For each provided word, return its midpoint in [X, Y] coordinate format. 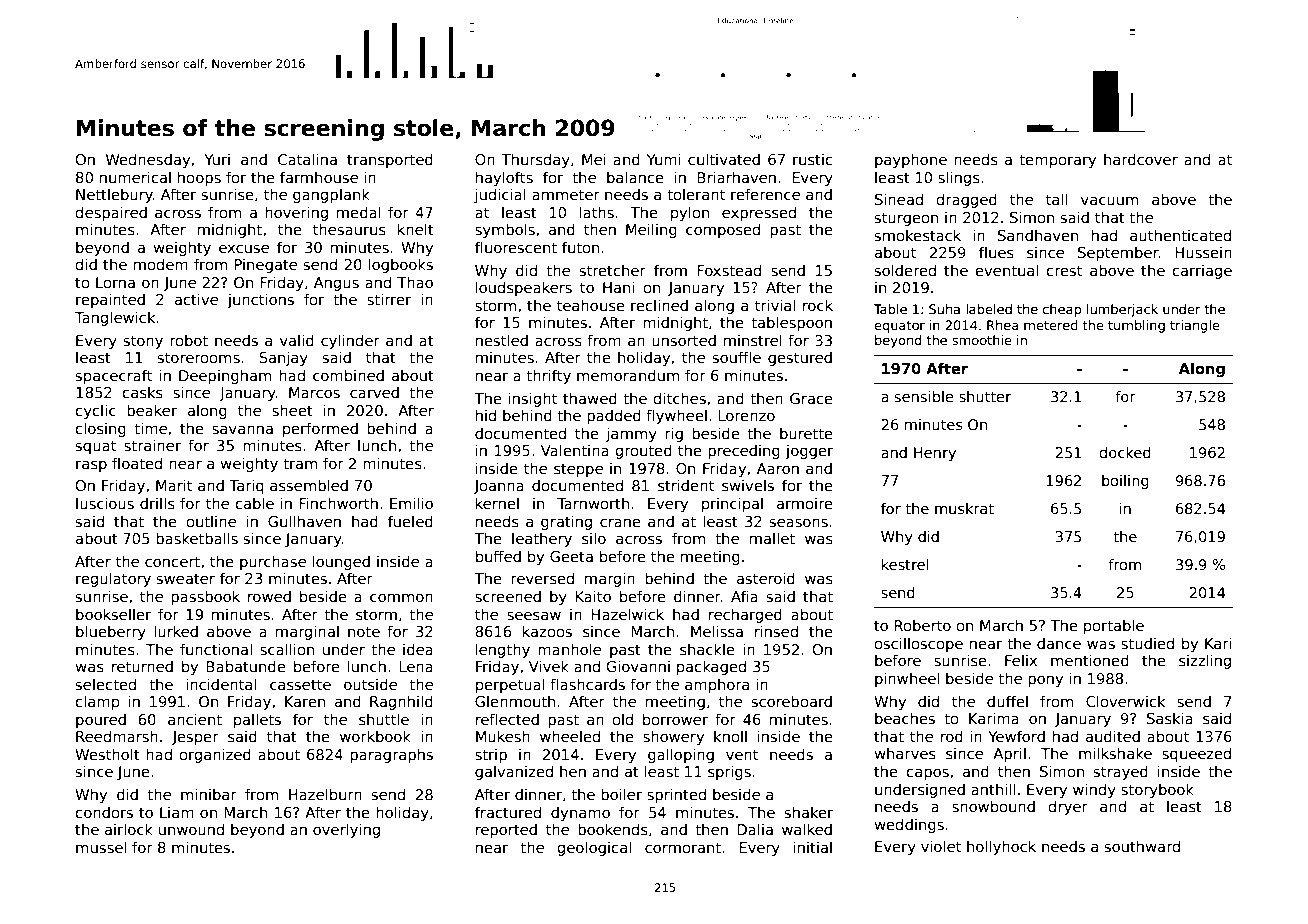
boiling [1125, 482]
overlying [346, 830]
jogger [809, 452]
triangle [1195, 326]
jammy [631, 434]
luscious [105, 503]
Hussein [1203, 252]
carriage [1202, 272]
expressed [759, 213]
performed [320, 429]
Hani [618, 287]
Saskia [1170, 718]
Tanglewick [115, 318]
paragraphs [391, 755]
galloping [681, 755]
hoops [199, 178]
